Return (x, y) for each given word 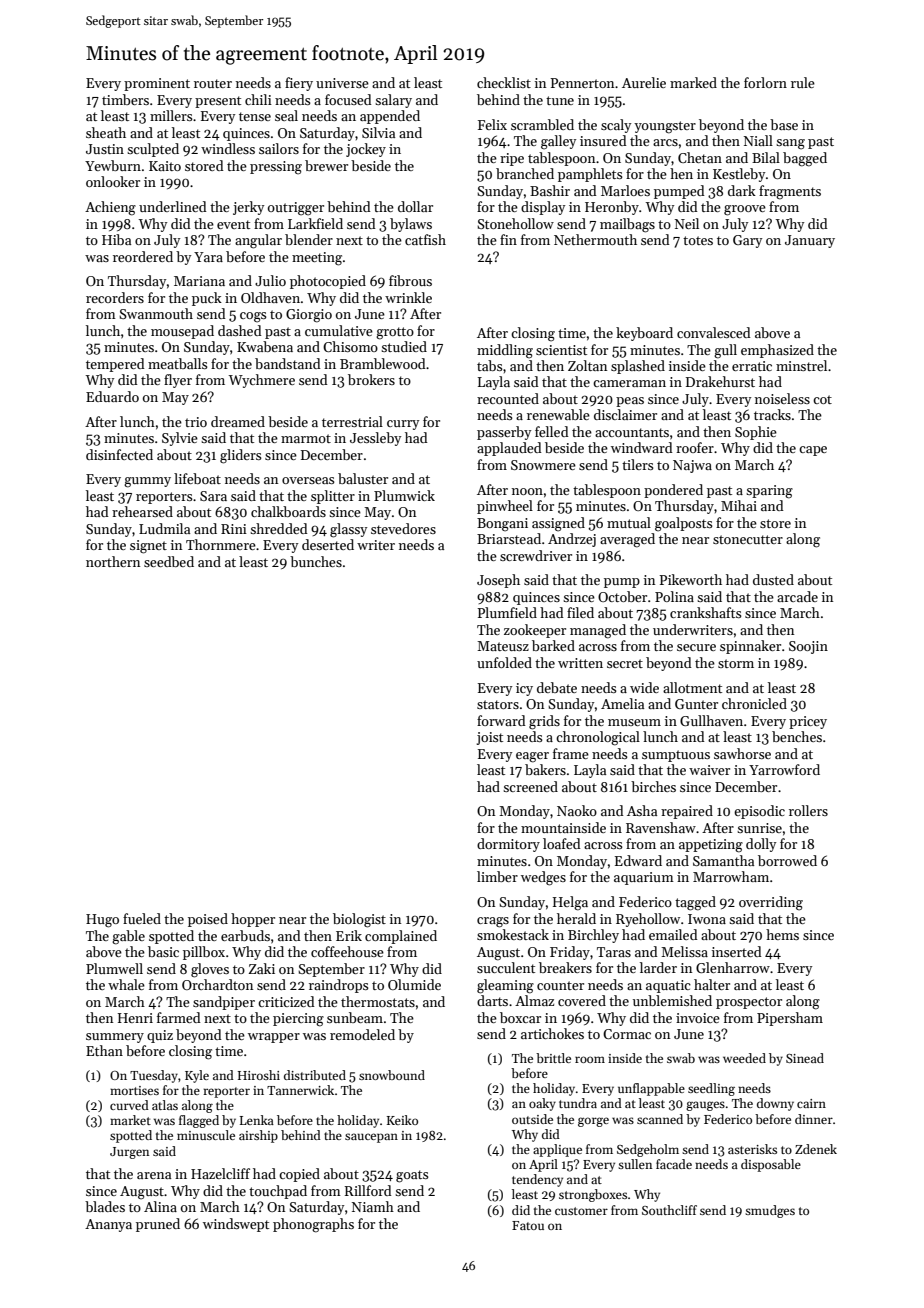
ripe (512, 159)
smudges (770, 1211)
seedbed (169, 561)
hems (782, 934)
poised (208, 920)
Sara (213, 496)
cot (822, 399)
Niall (758, 140)
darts (492, 1000)
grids (544, 722)
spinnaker (750, 647)
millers (171, 115)
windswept (236, 1225)
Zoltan (587, 365)
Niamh (373, 1206)
